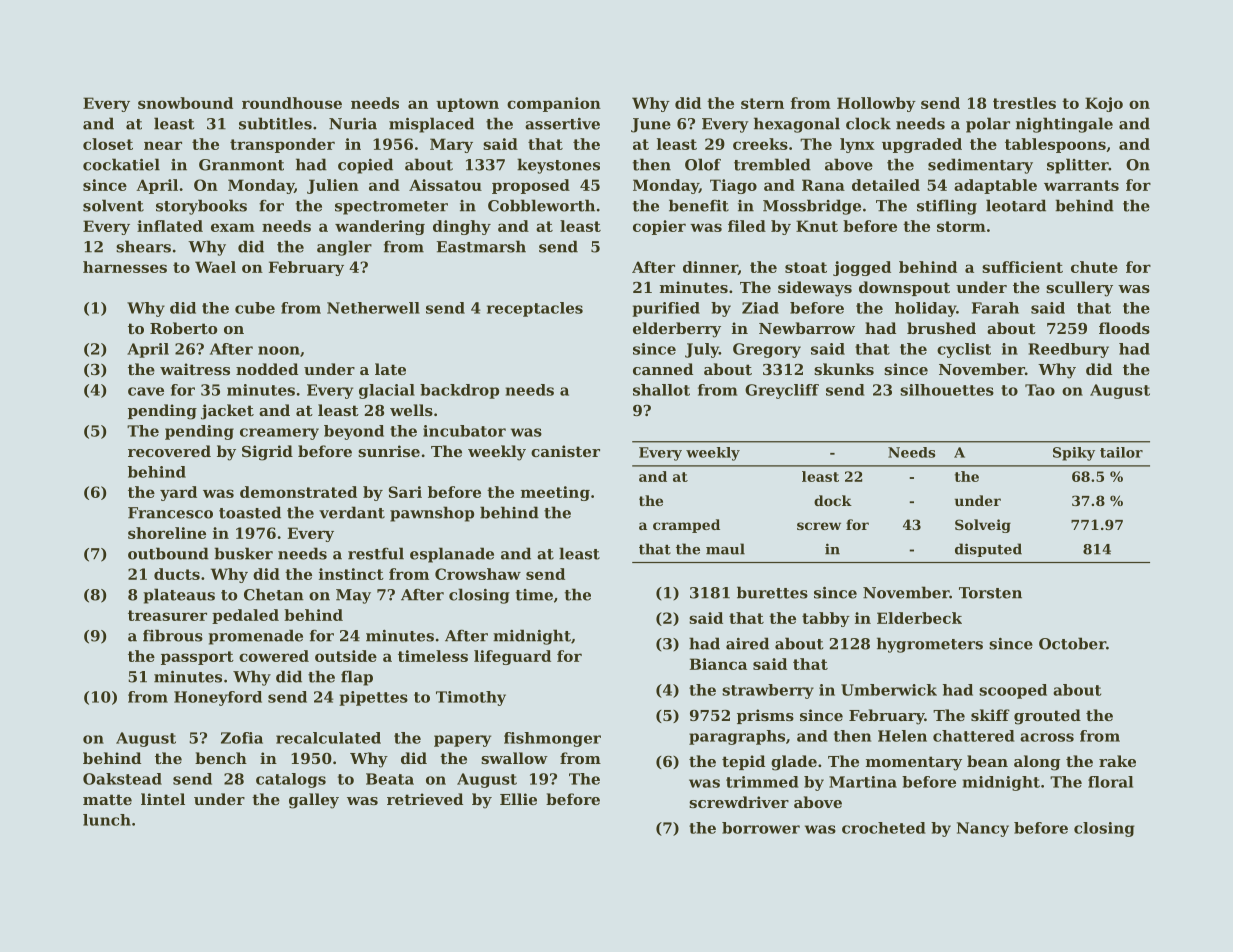 The height and width of the screenshot is (952, 1233). What do you see at coordinates (947, 390) in the screenshot?
I see `silhouettes` at bounding box center [947, 390].
